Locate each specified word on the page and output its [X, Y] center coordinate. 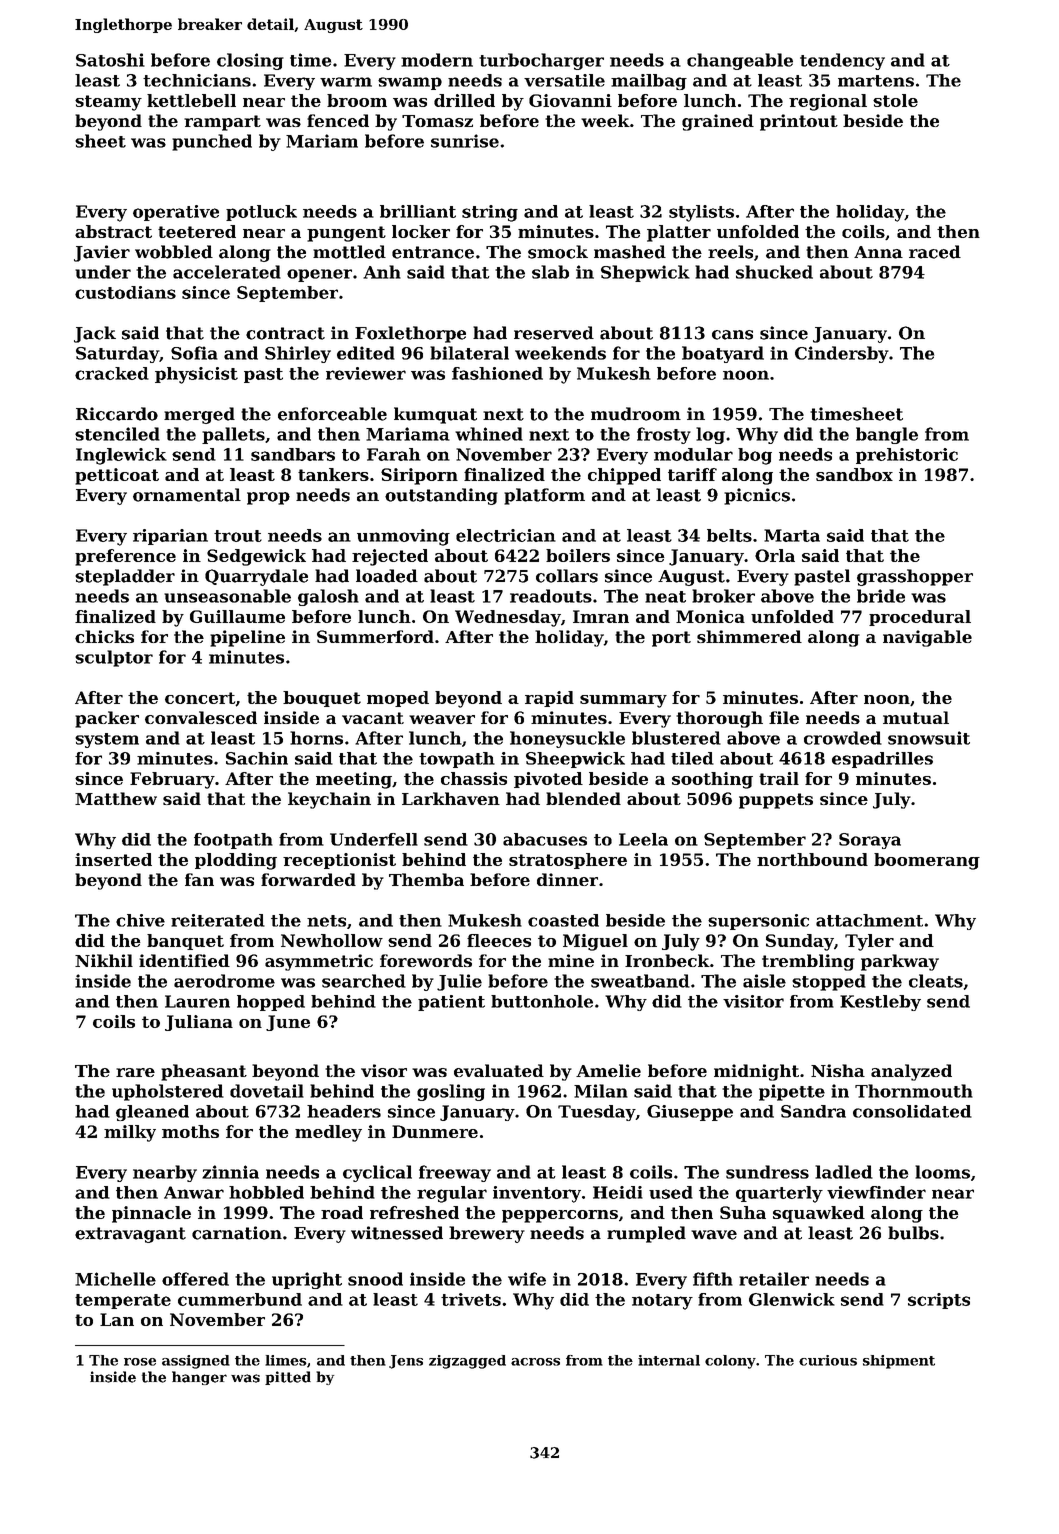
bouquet [322, 699]
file [784, 717]
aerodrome [224, 981]
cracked [112, 373]
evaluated [499, 1070]
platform [544, 496]
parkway [900, 962]
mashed [630, 252]
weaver [442, 719]
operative [176, 213]
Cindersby [842, 354]
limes [286, 1360]
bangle [887, 435]
